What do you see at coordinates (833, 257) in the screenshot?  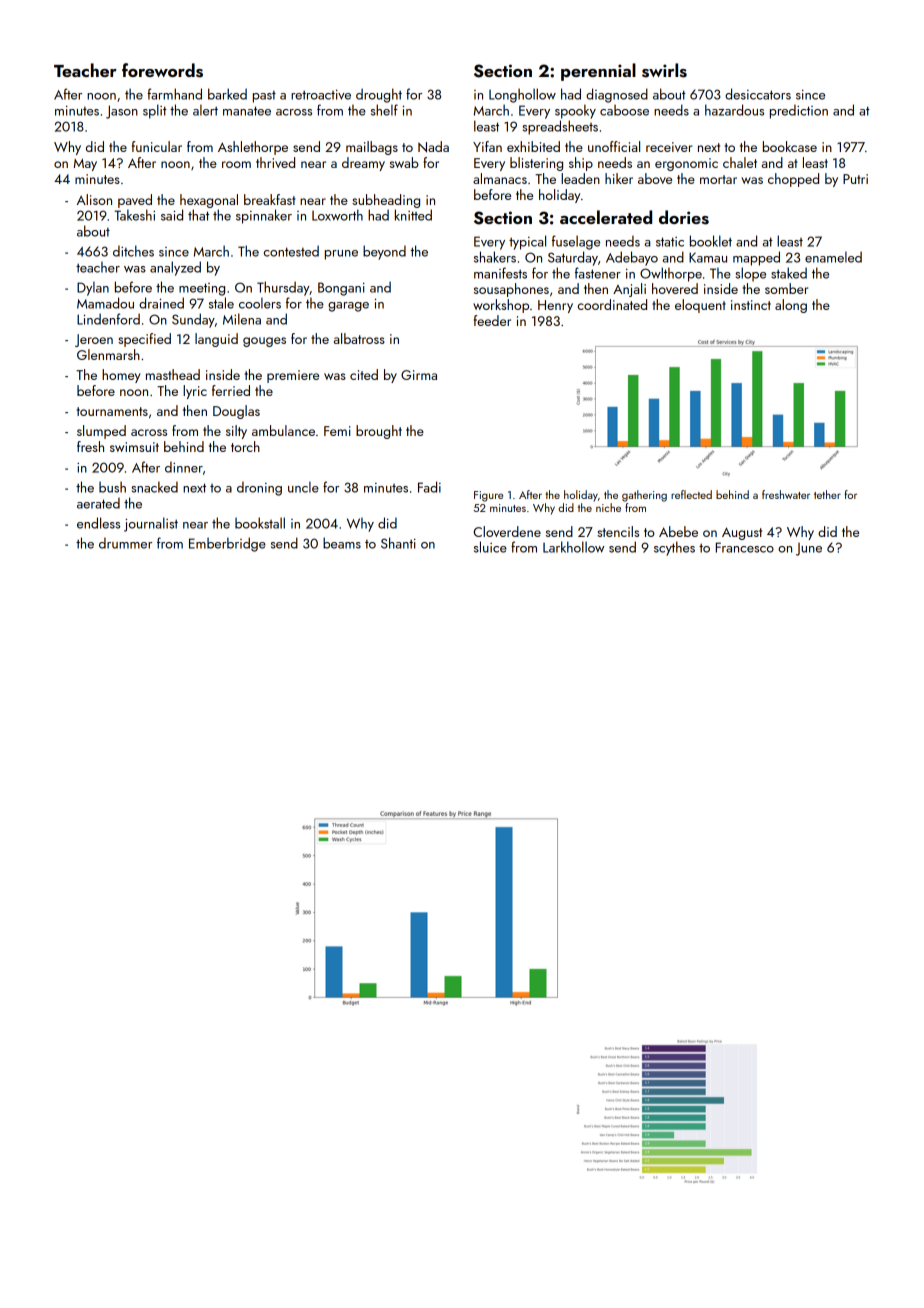 I see `enameled` at bounding box center [833, 257].
